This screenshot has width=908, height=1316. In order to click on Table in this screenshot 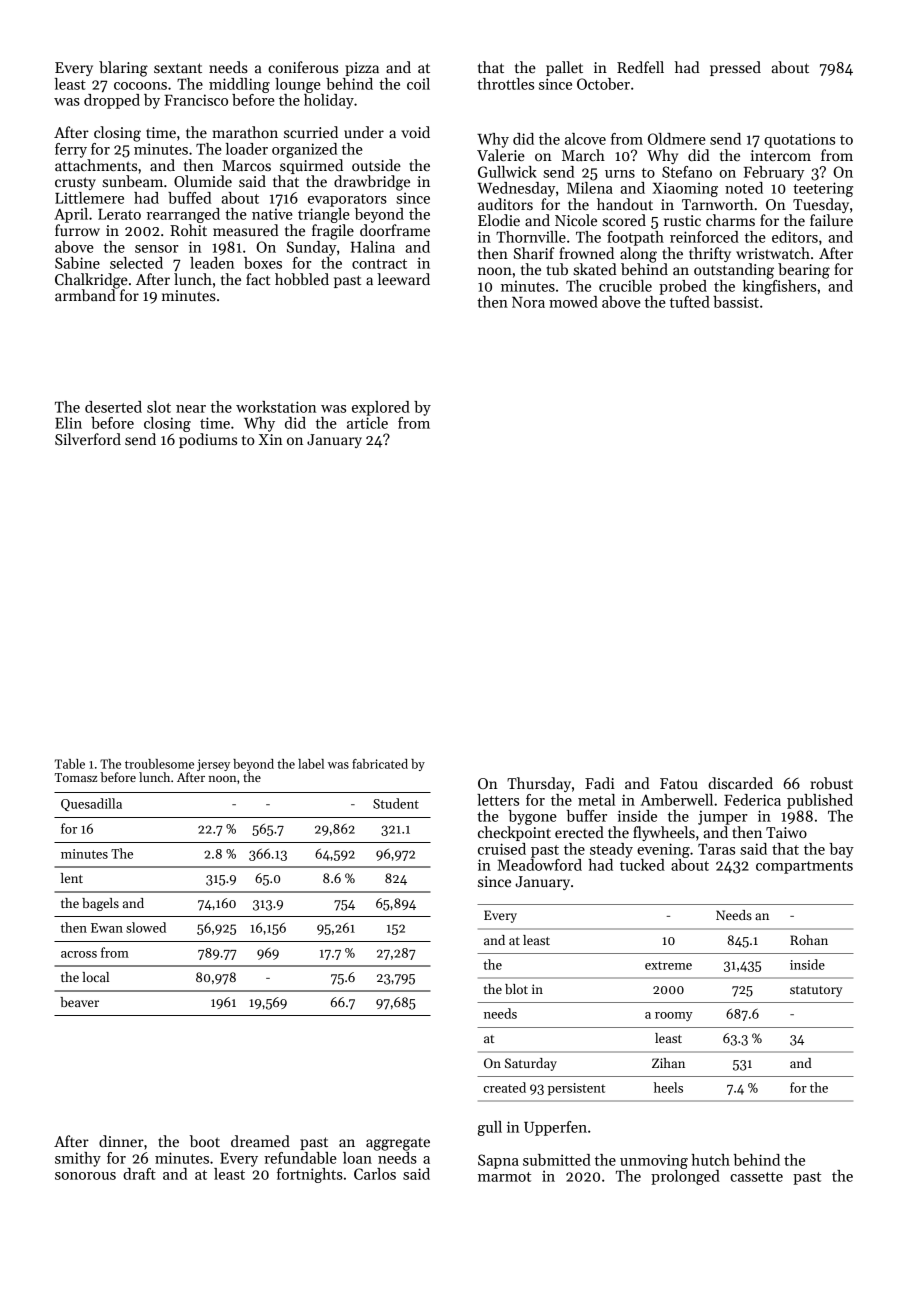, I will do `click(70, 764)`.
